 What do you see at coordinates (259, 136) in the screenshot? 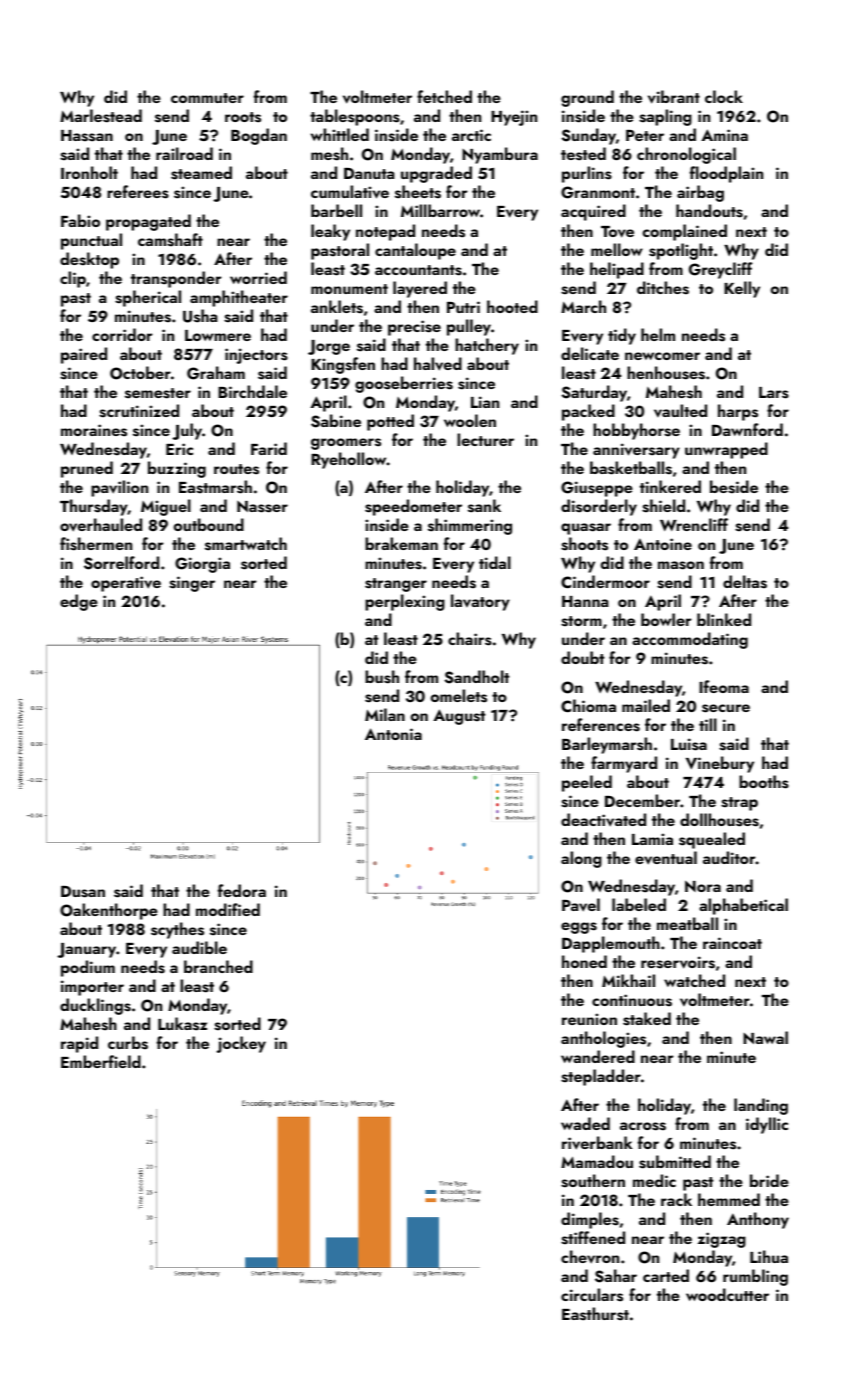
I see `Bogdan` at bounding box center [259, 136].
